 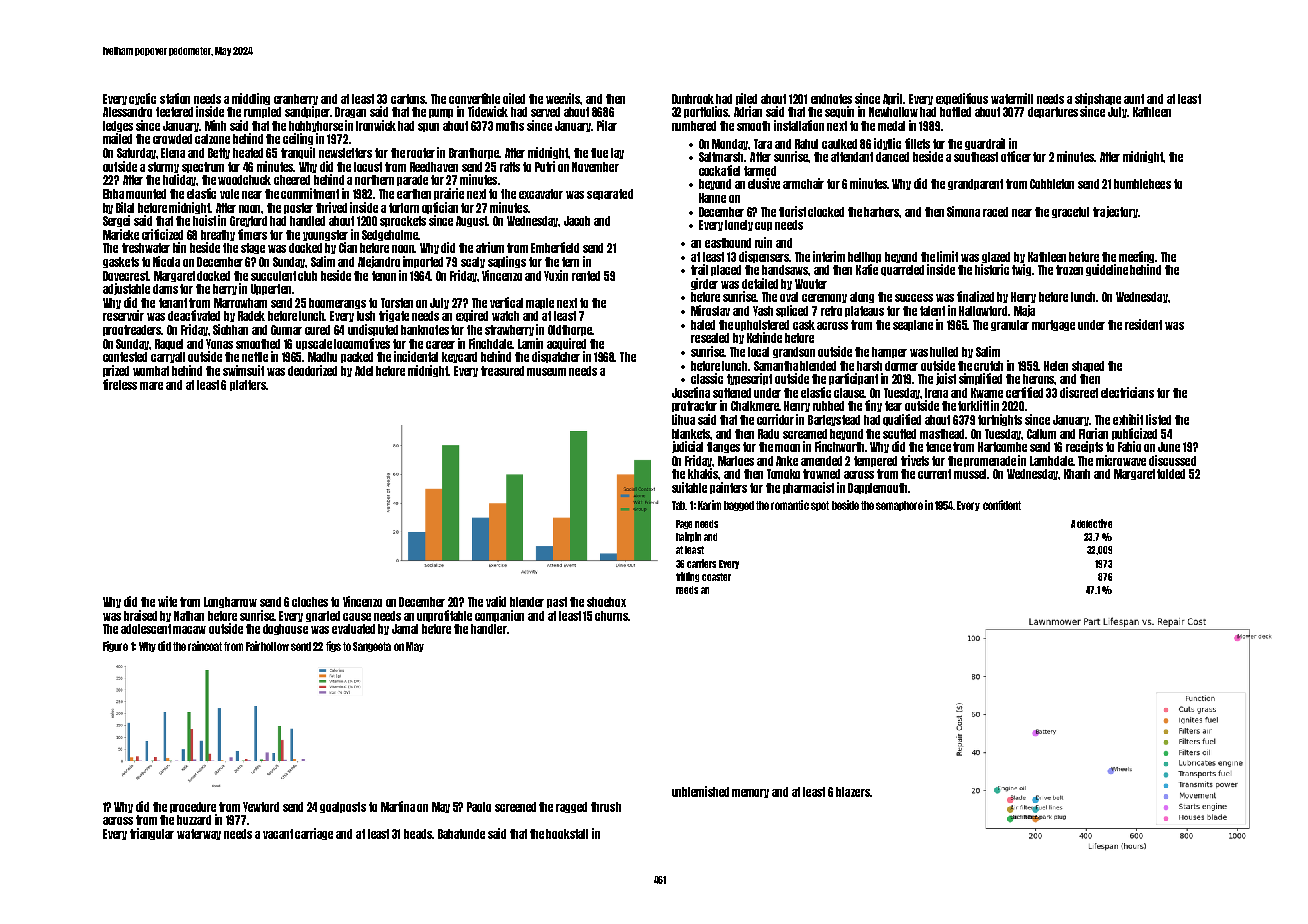 What do you see at coordinates (115, 646) in the screenshot?
I see `Figure` at bounding box center [115, 646].
